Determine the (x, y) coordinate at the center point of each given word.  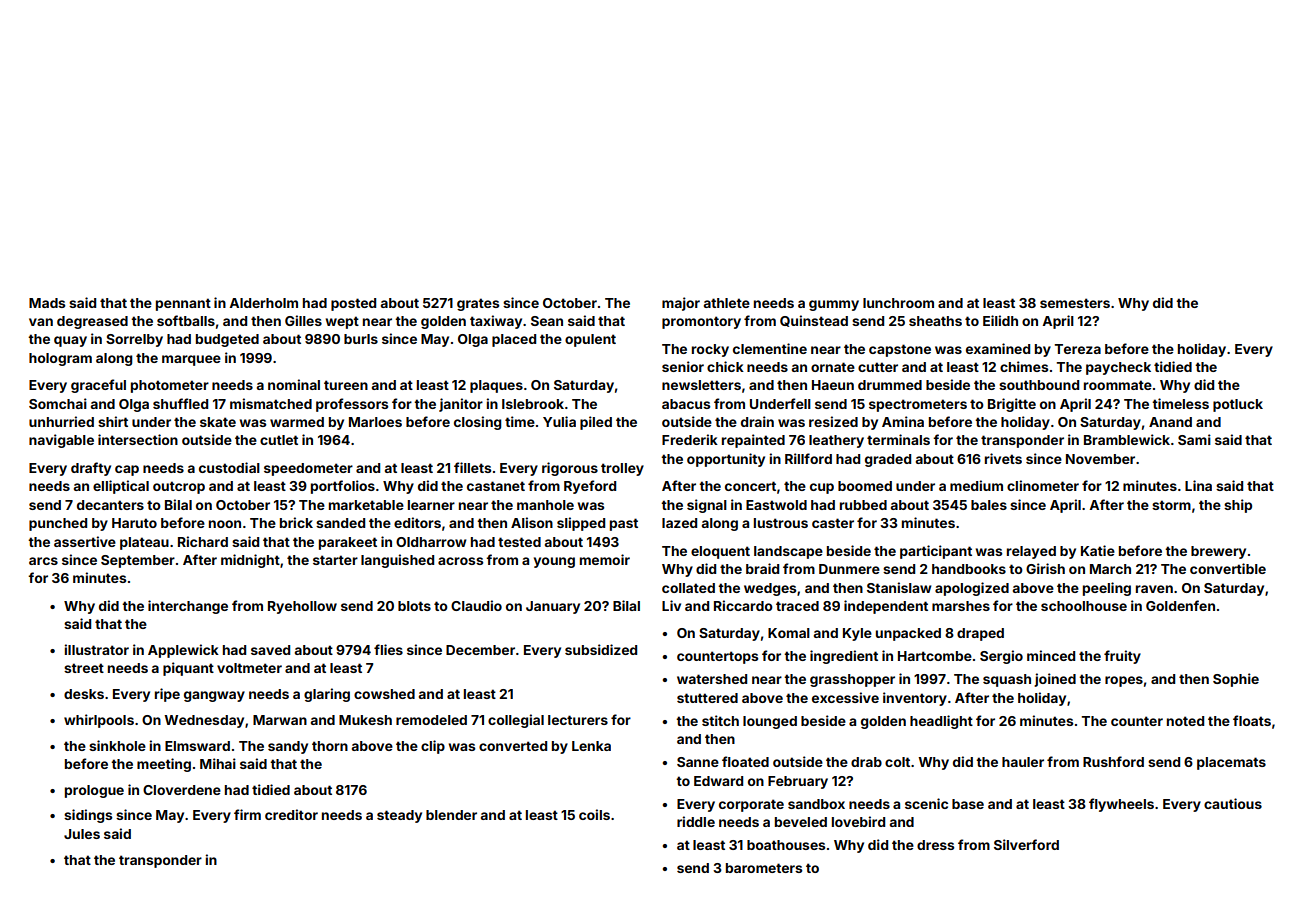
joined (1055, 680)
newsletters (701, 385)
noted (1185, 721)
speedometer (308, 469)
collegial (516, 721)
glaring (327, 695)
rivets (1003, 458)
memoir (605, 559)
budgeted (227, 340)
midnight (250, 561)
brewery (1218, 552)
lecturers (578, 720)
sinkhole (117, 745)
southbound (1039, 385)
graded (888, 460)
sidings (88, 816)
